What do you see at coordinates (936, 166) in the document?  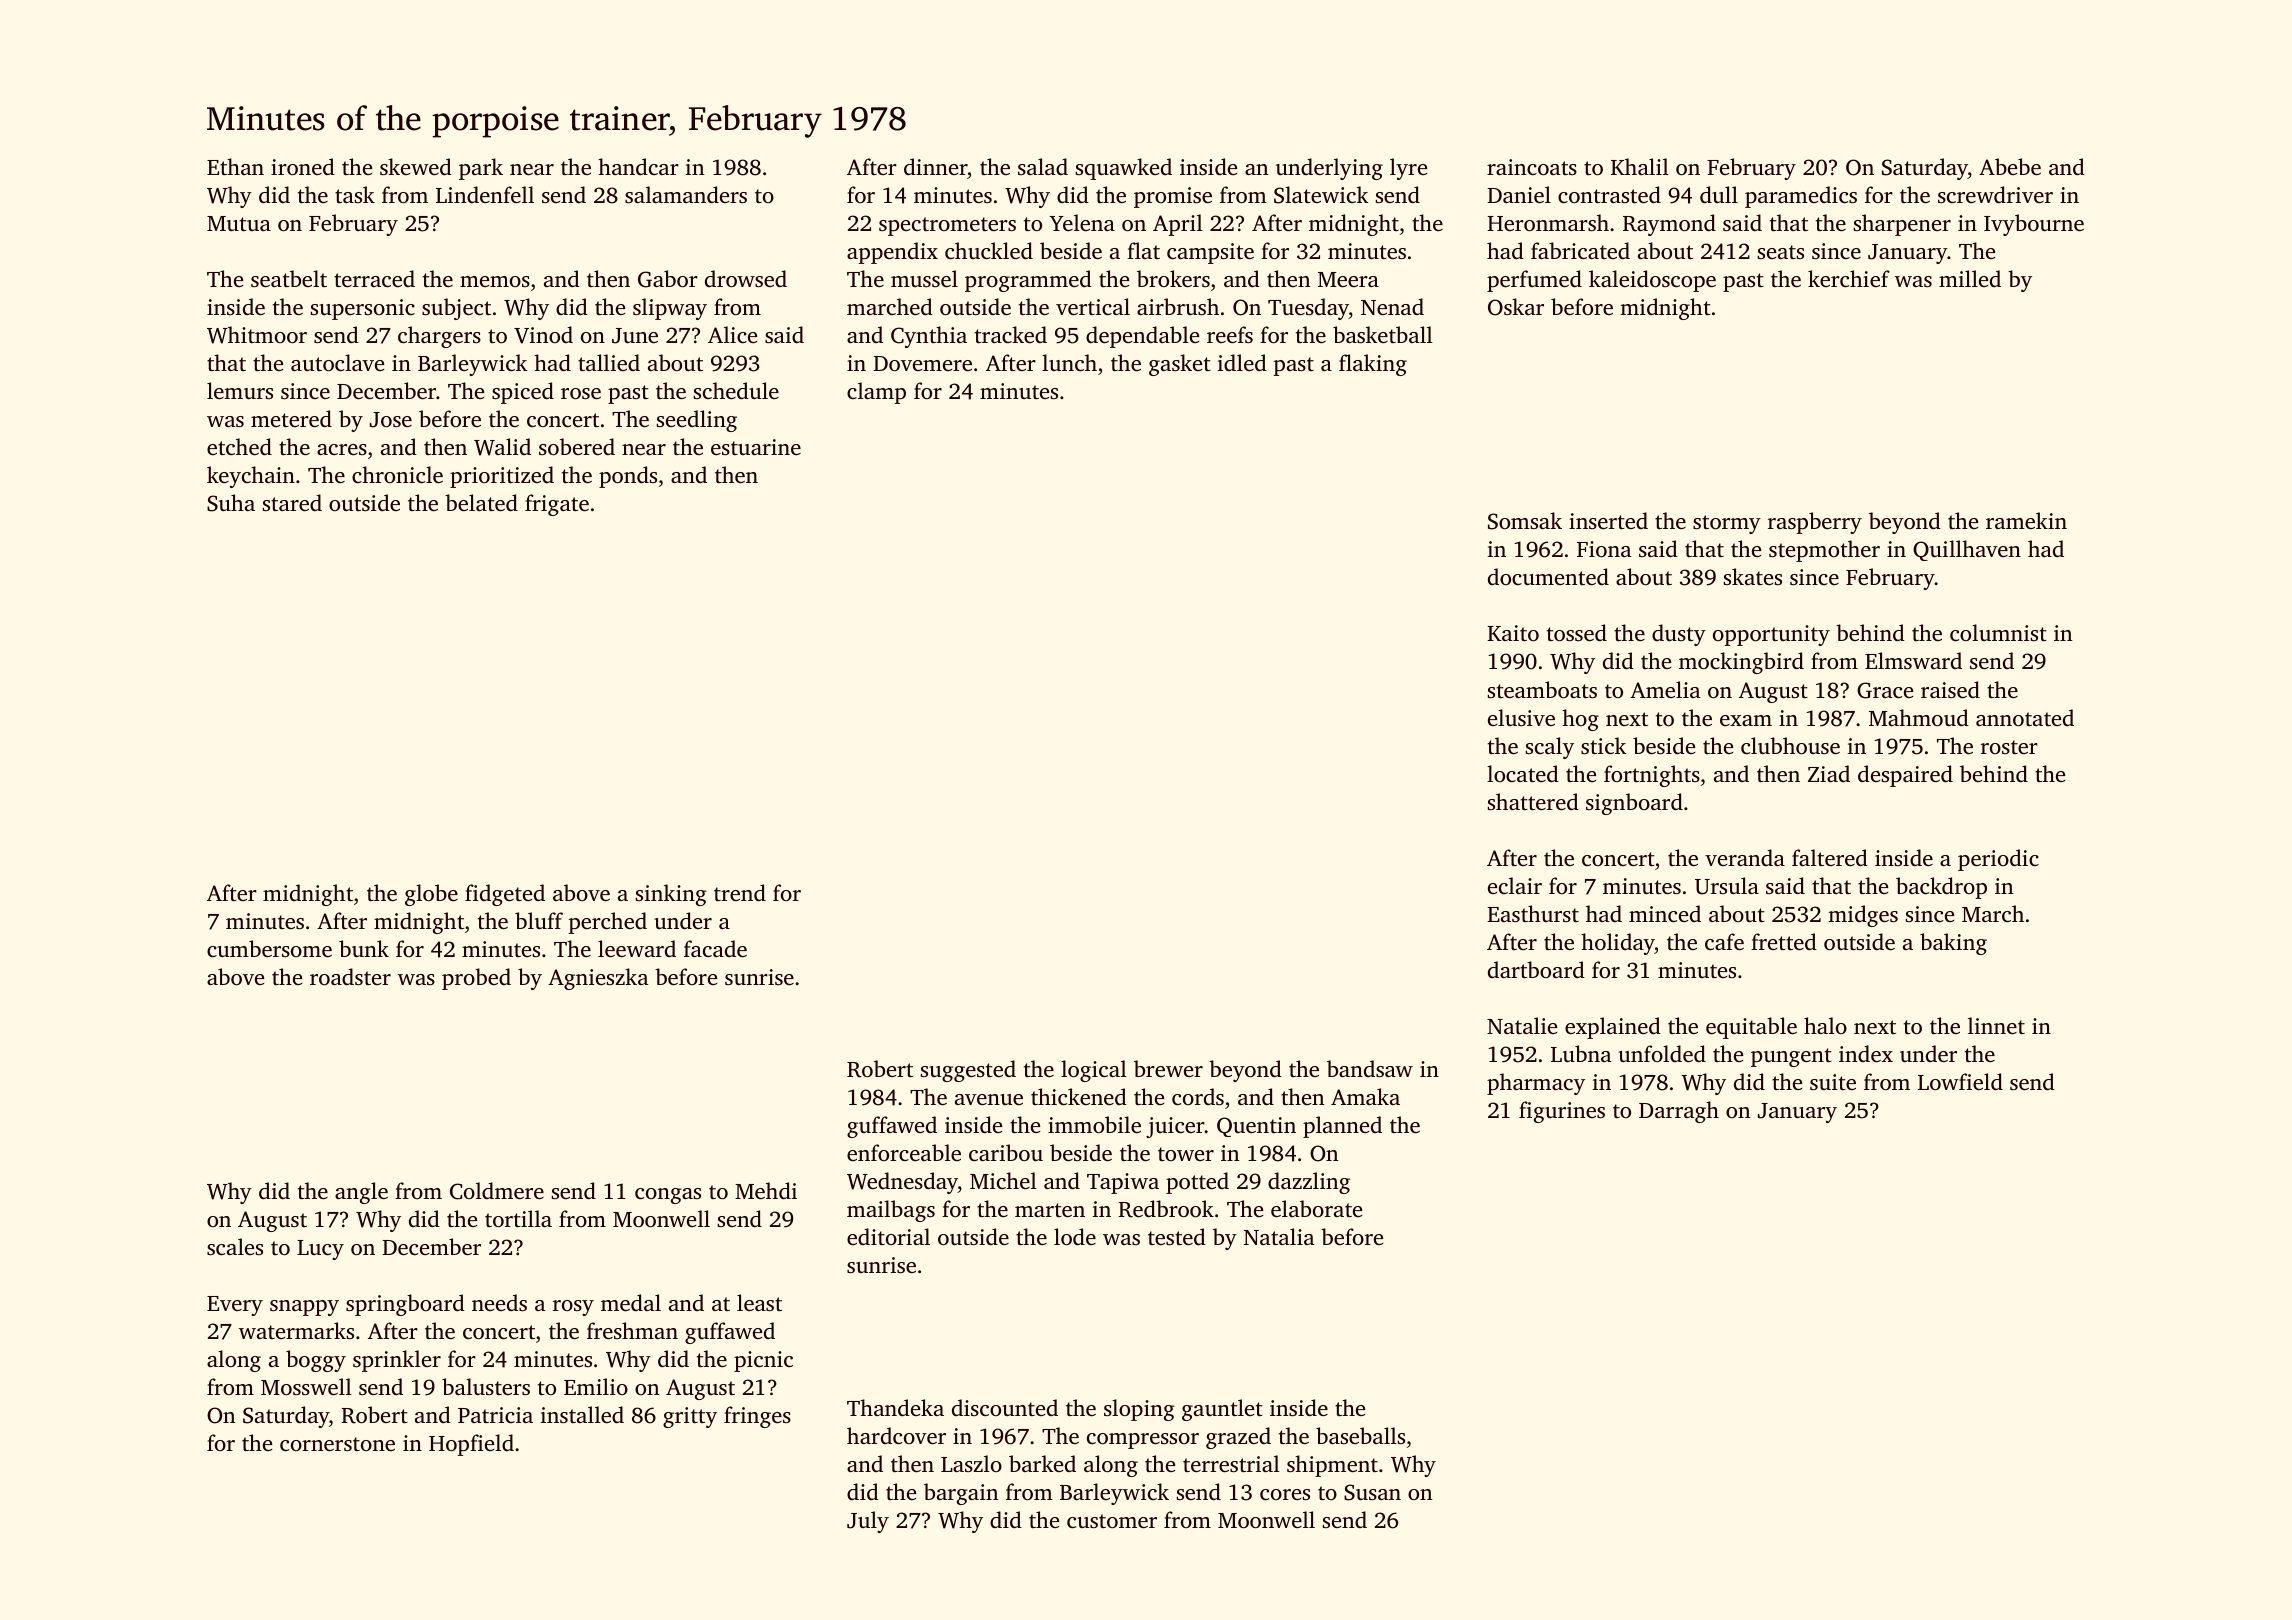 I see `dinner` at bounding box center [936, 166].
